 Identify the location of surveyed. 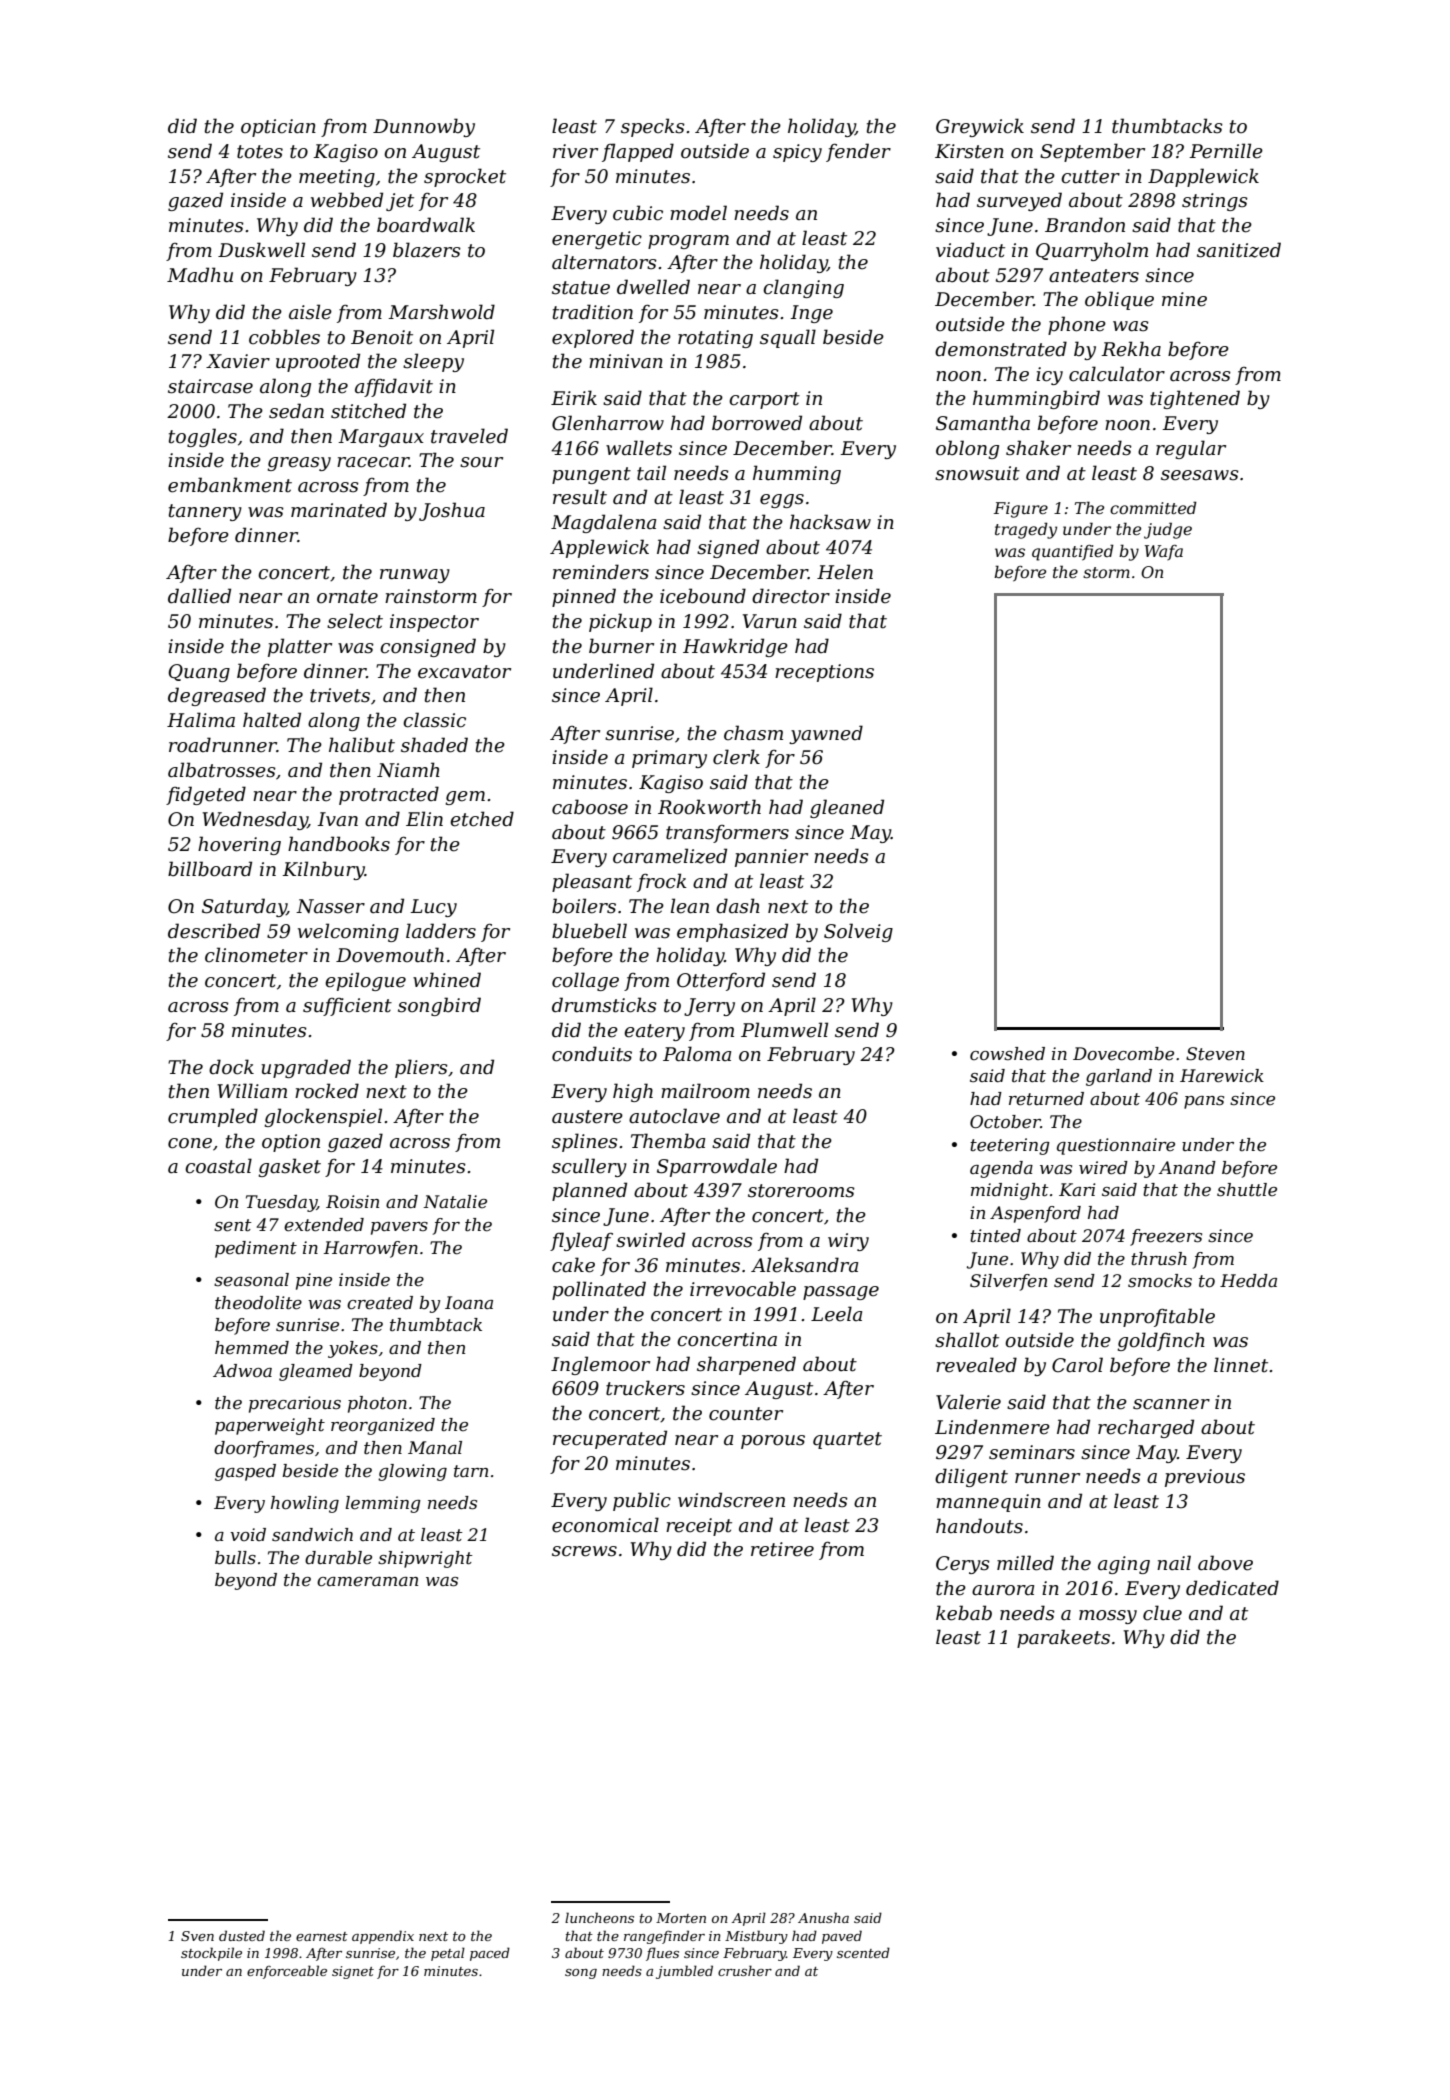
(1019, 201).
